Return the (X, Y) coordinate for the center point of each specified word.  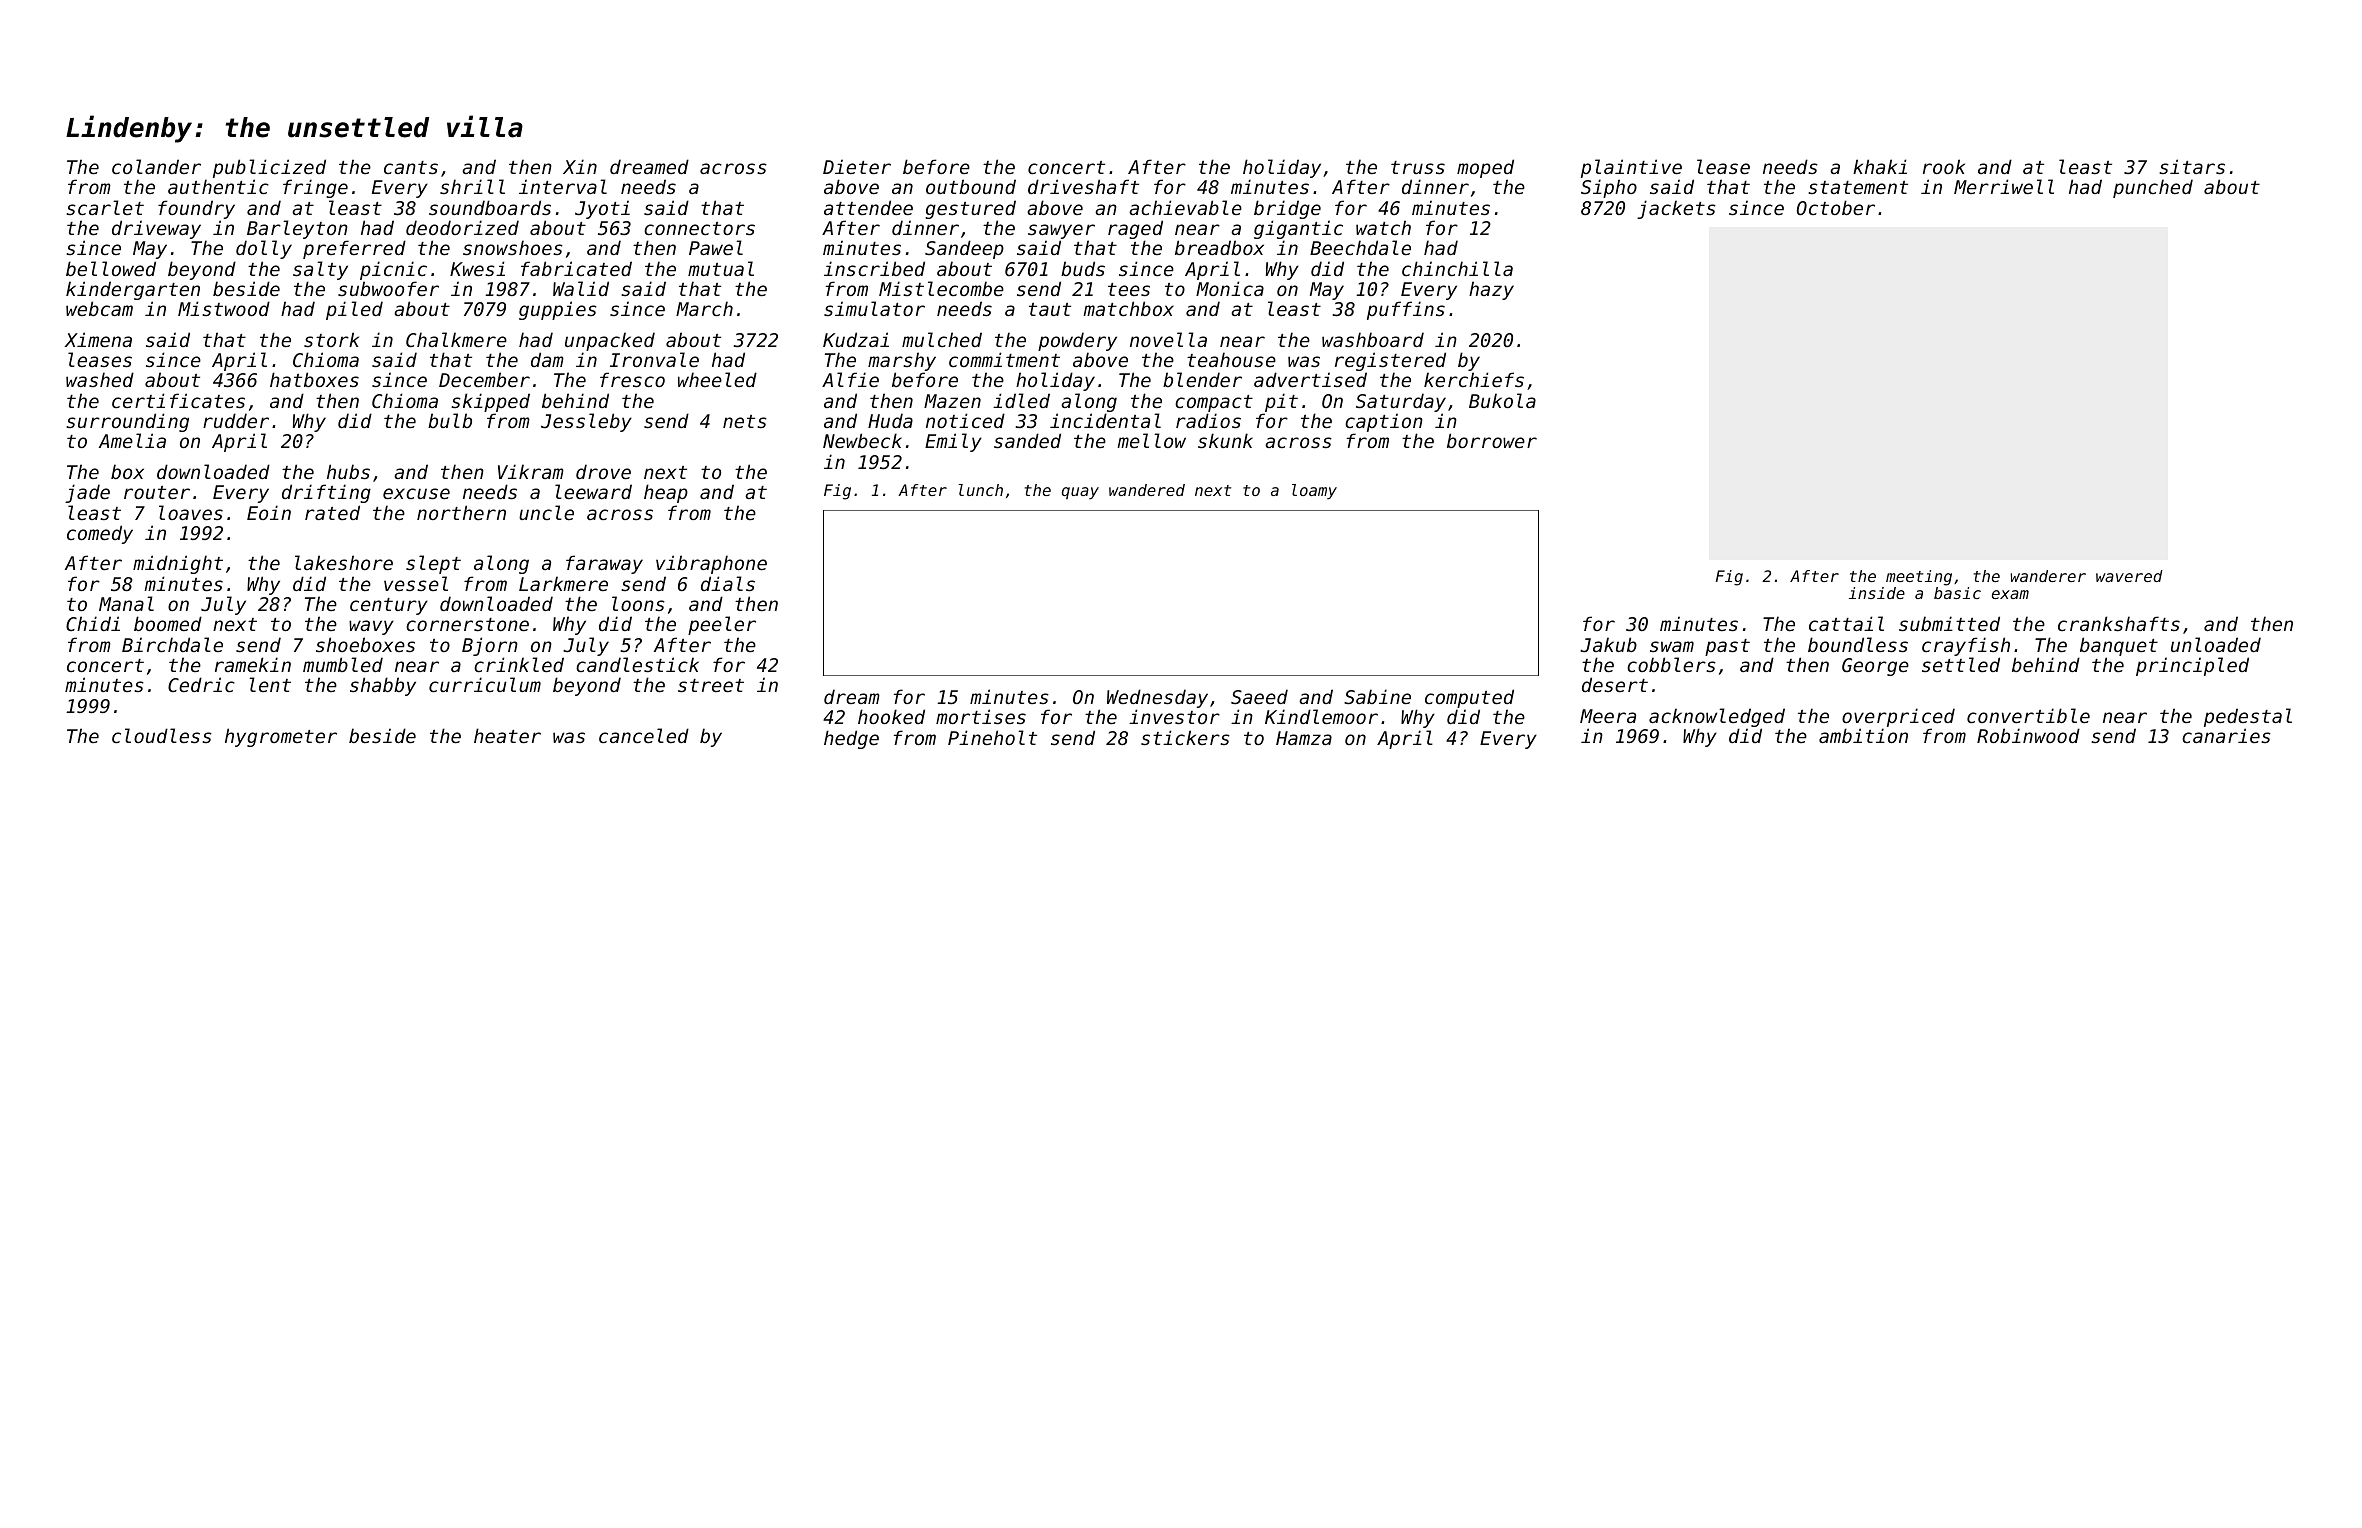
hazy (1491, 290)
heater (507, 735)
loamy (1314, 492)
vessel (416, 583)
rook (1944, 166)
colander (156, 166)
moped (1485, 169)
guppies (558, 310)
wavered (2129, 576)
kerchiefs (1474, 380)
